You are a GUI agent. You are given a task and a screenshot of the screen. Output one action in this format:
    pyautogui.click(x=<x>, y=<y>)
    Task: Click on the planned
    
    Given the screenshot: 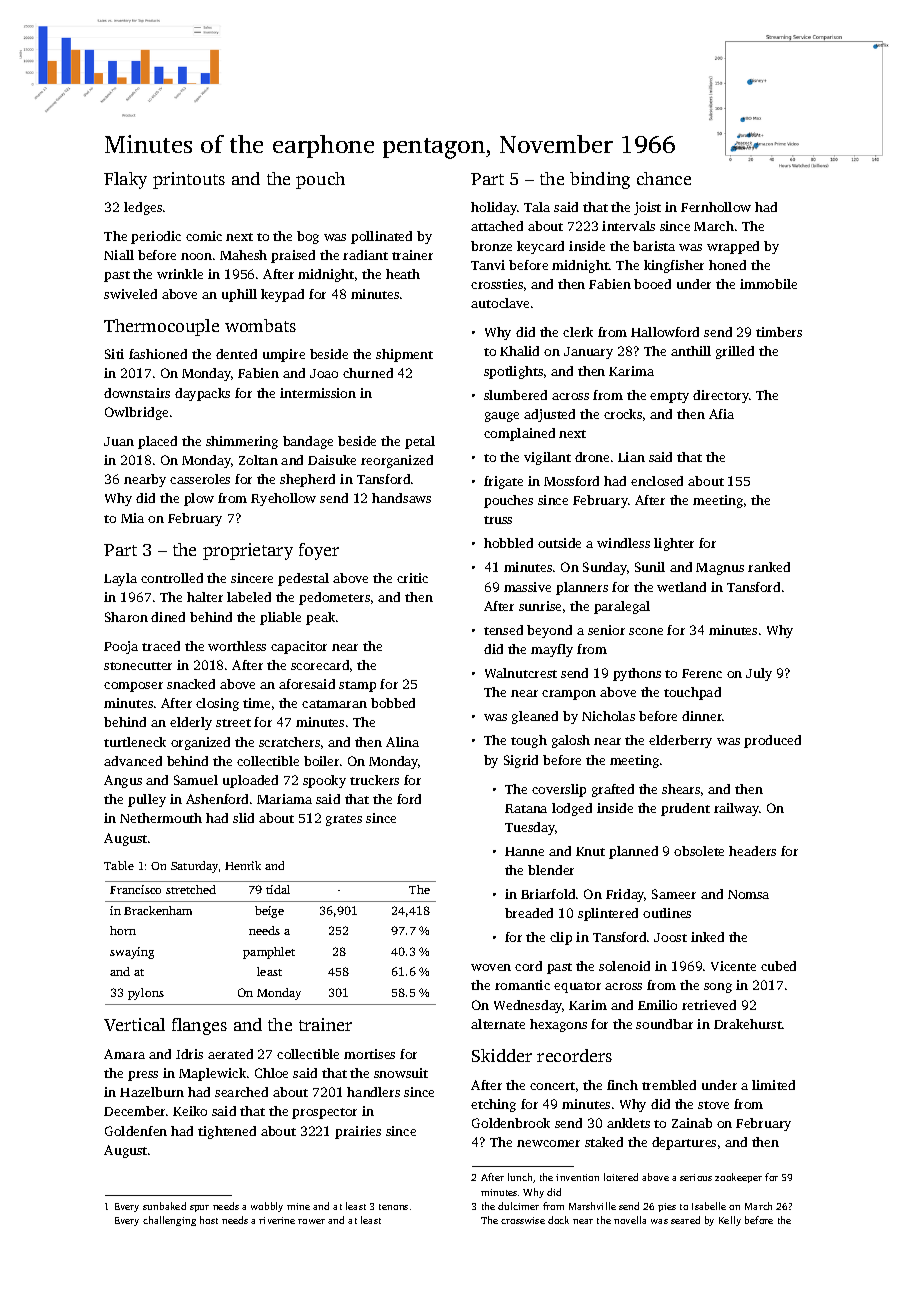 What is the action you would take?
    pyautogui.click(x=633, y=852)
